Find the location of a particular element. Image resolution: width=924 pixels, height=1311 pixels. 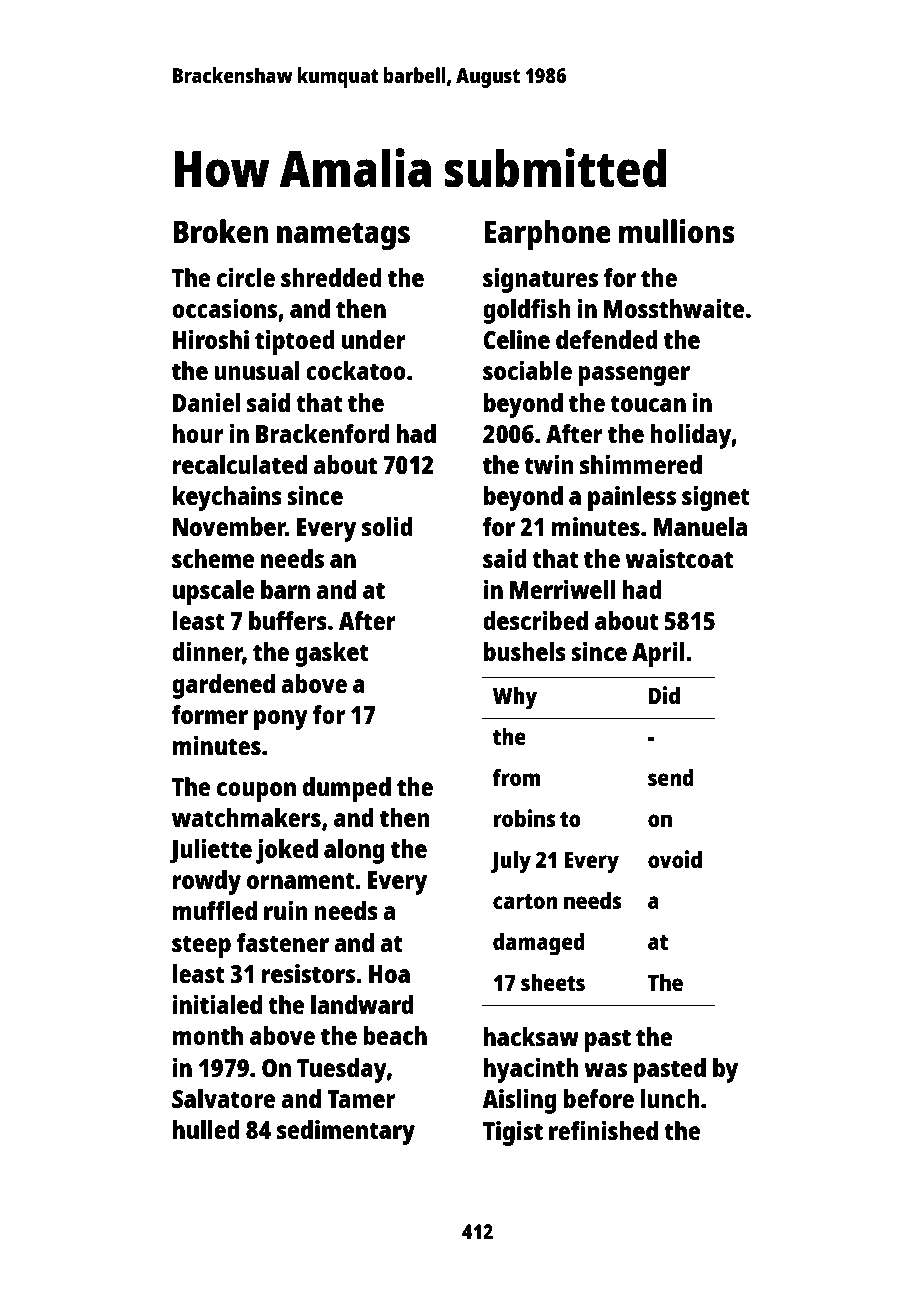

painless is located at coordinates (632, 498).
